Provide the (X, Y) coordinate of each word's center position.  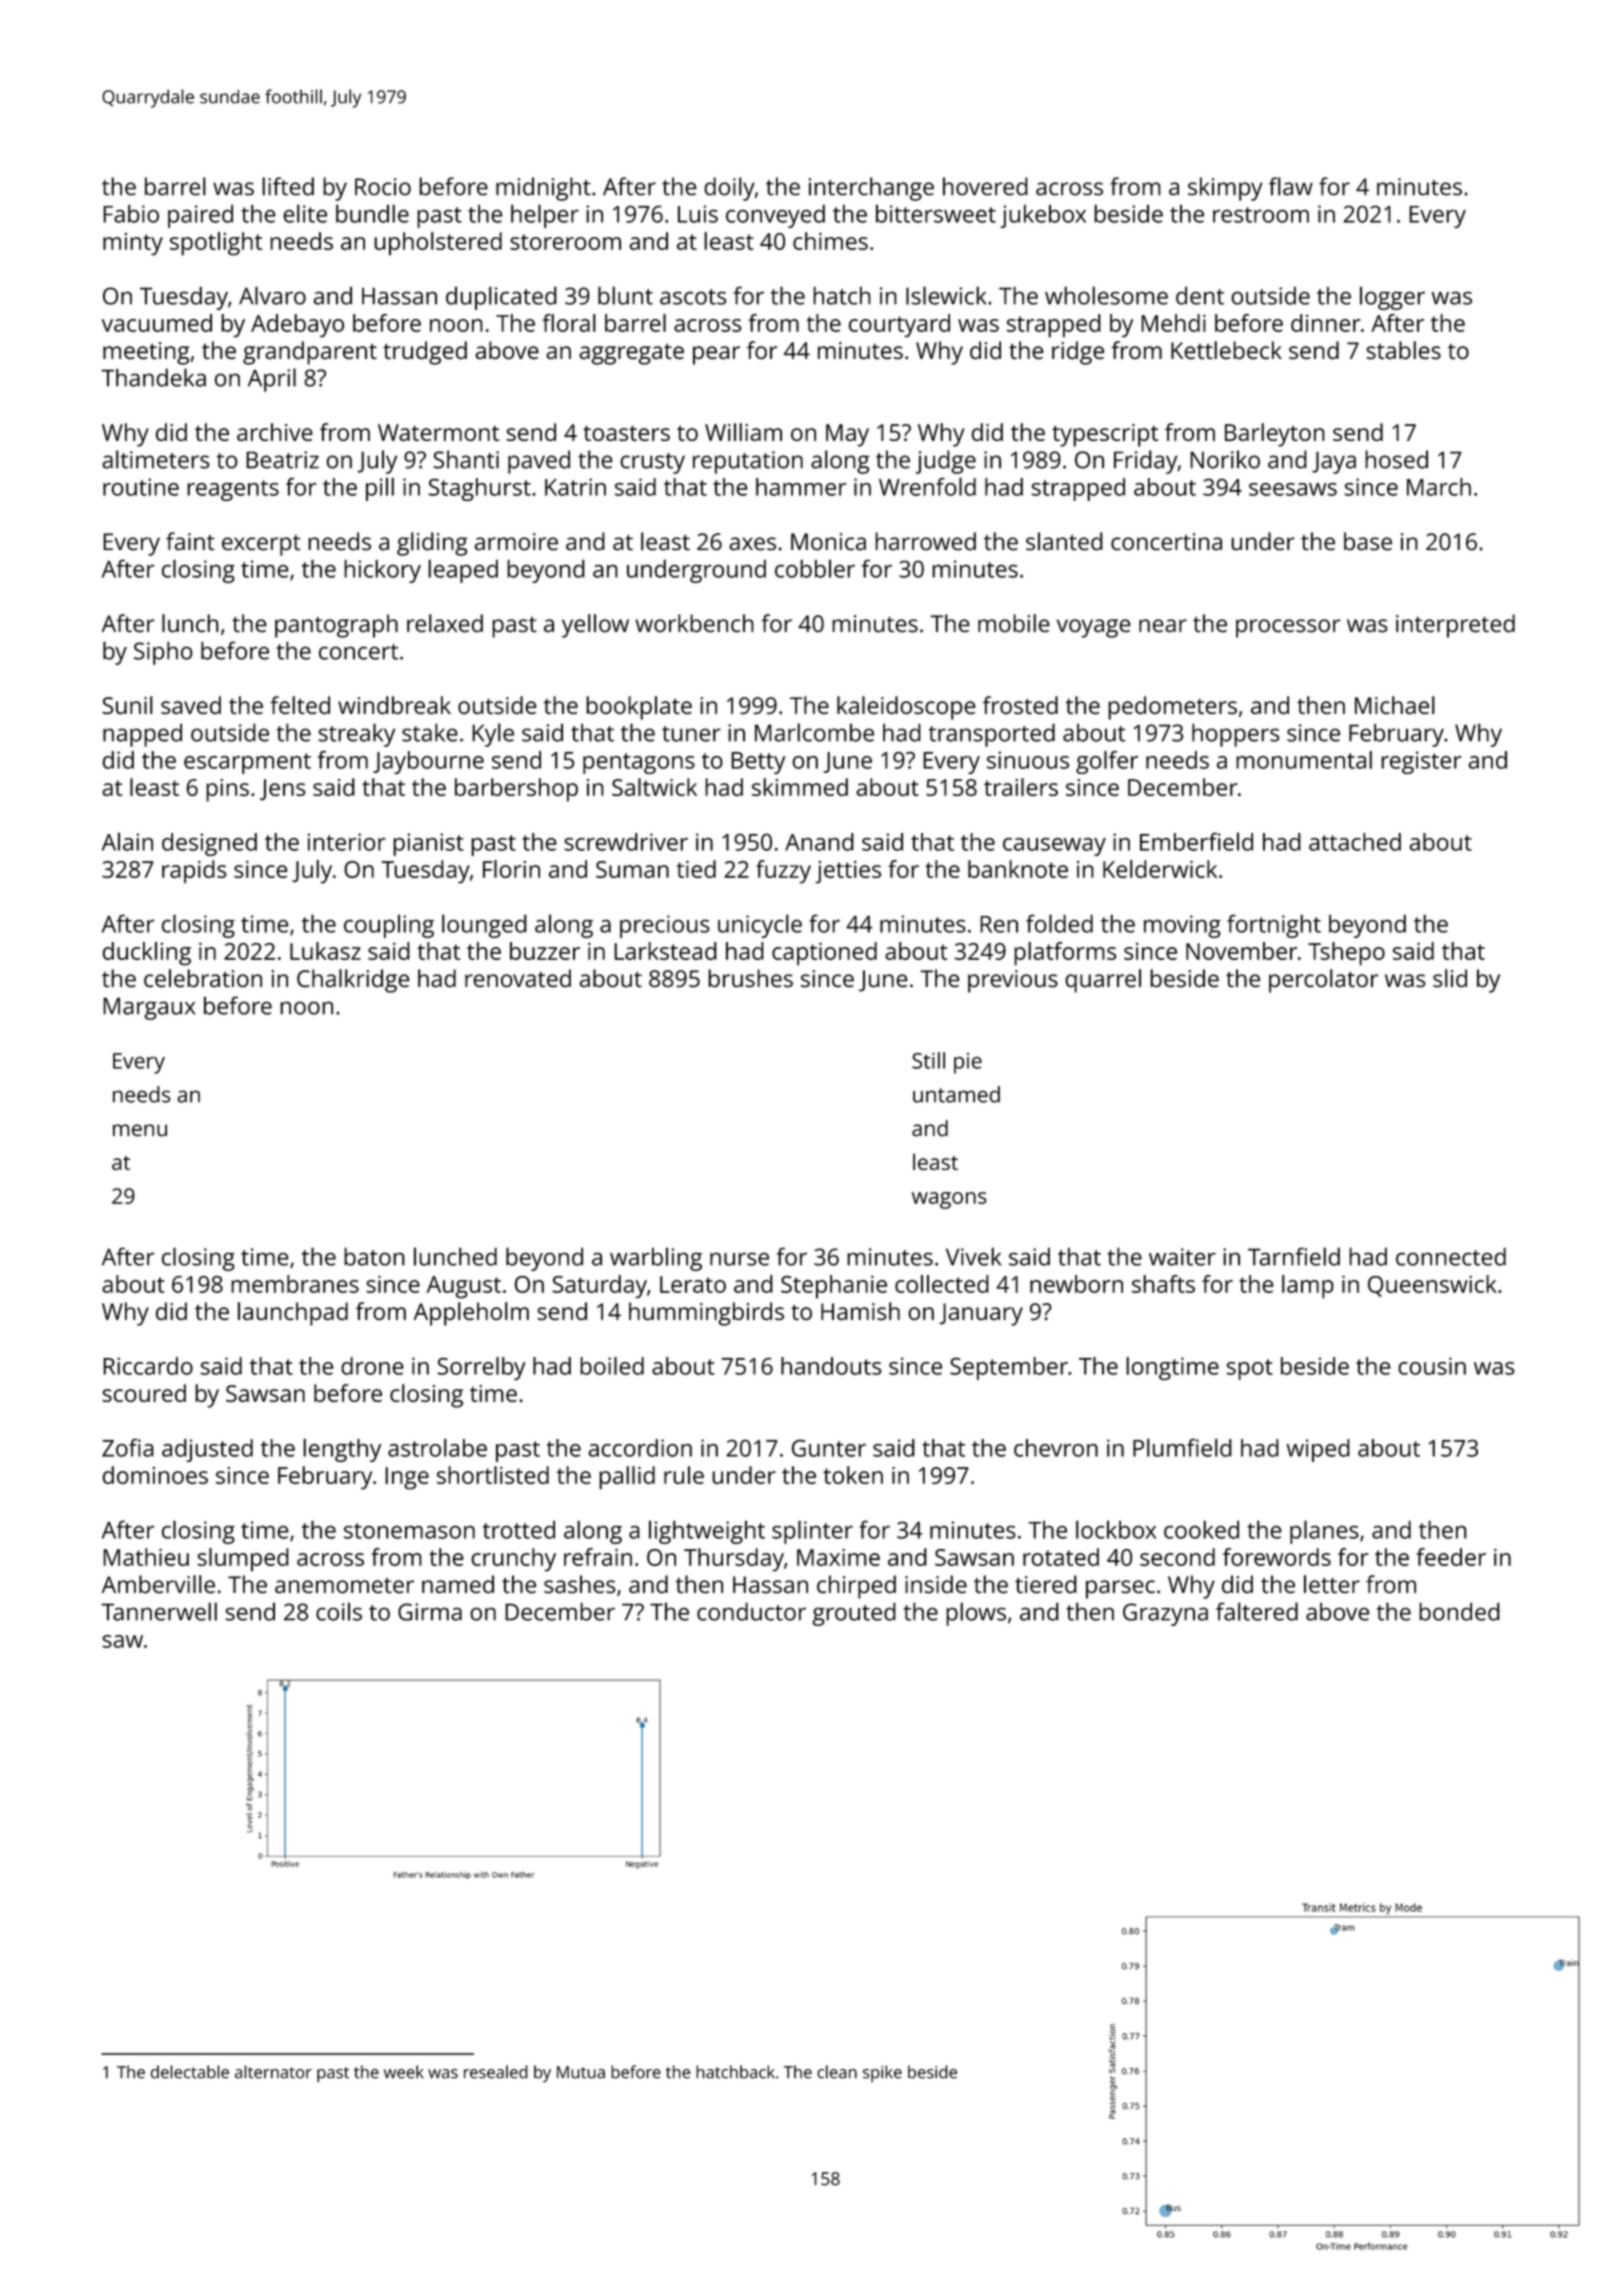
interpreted (1455, 626)
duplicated (501, 298)
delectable (190, 2072)
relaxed (445, 623)
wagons (949, 1200)
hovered (985, 186)
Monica (828, 541)
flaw (1291, 186)
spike (882, 2073)
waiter (1182, 1257)
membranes (295, 1284)
